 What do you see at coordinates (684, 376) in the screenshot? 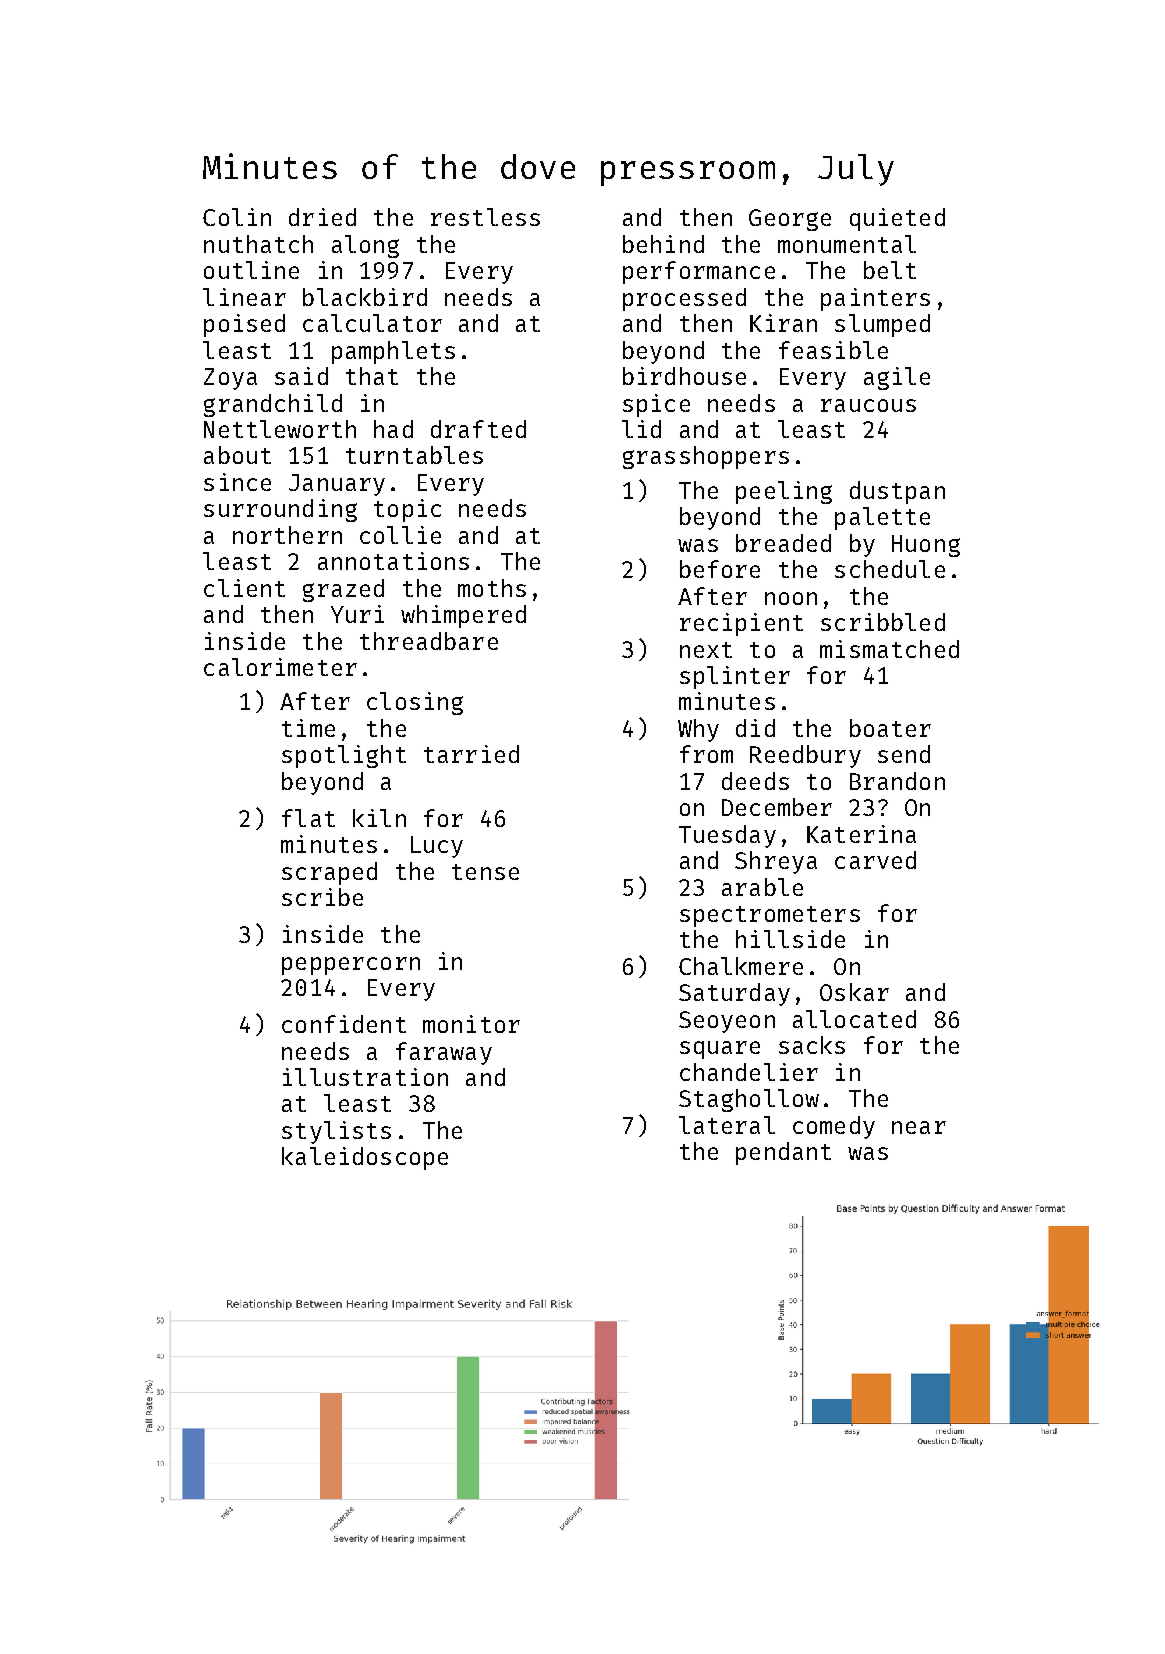
I see `birdhouse` at bounding box center [684, 376].
